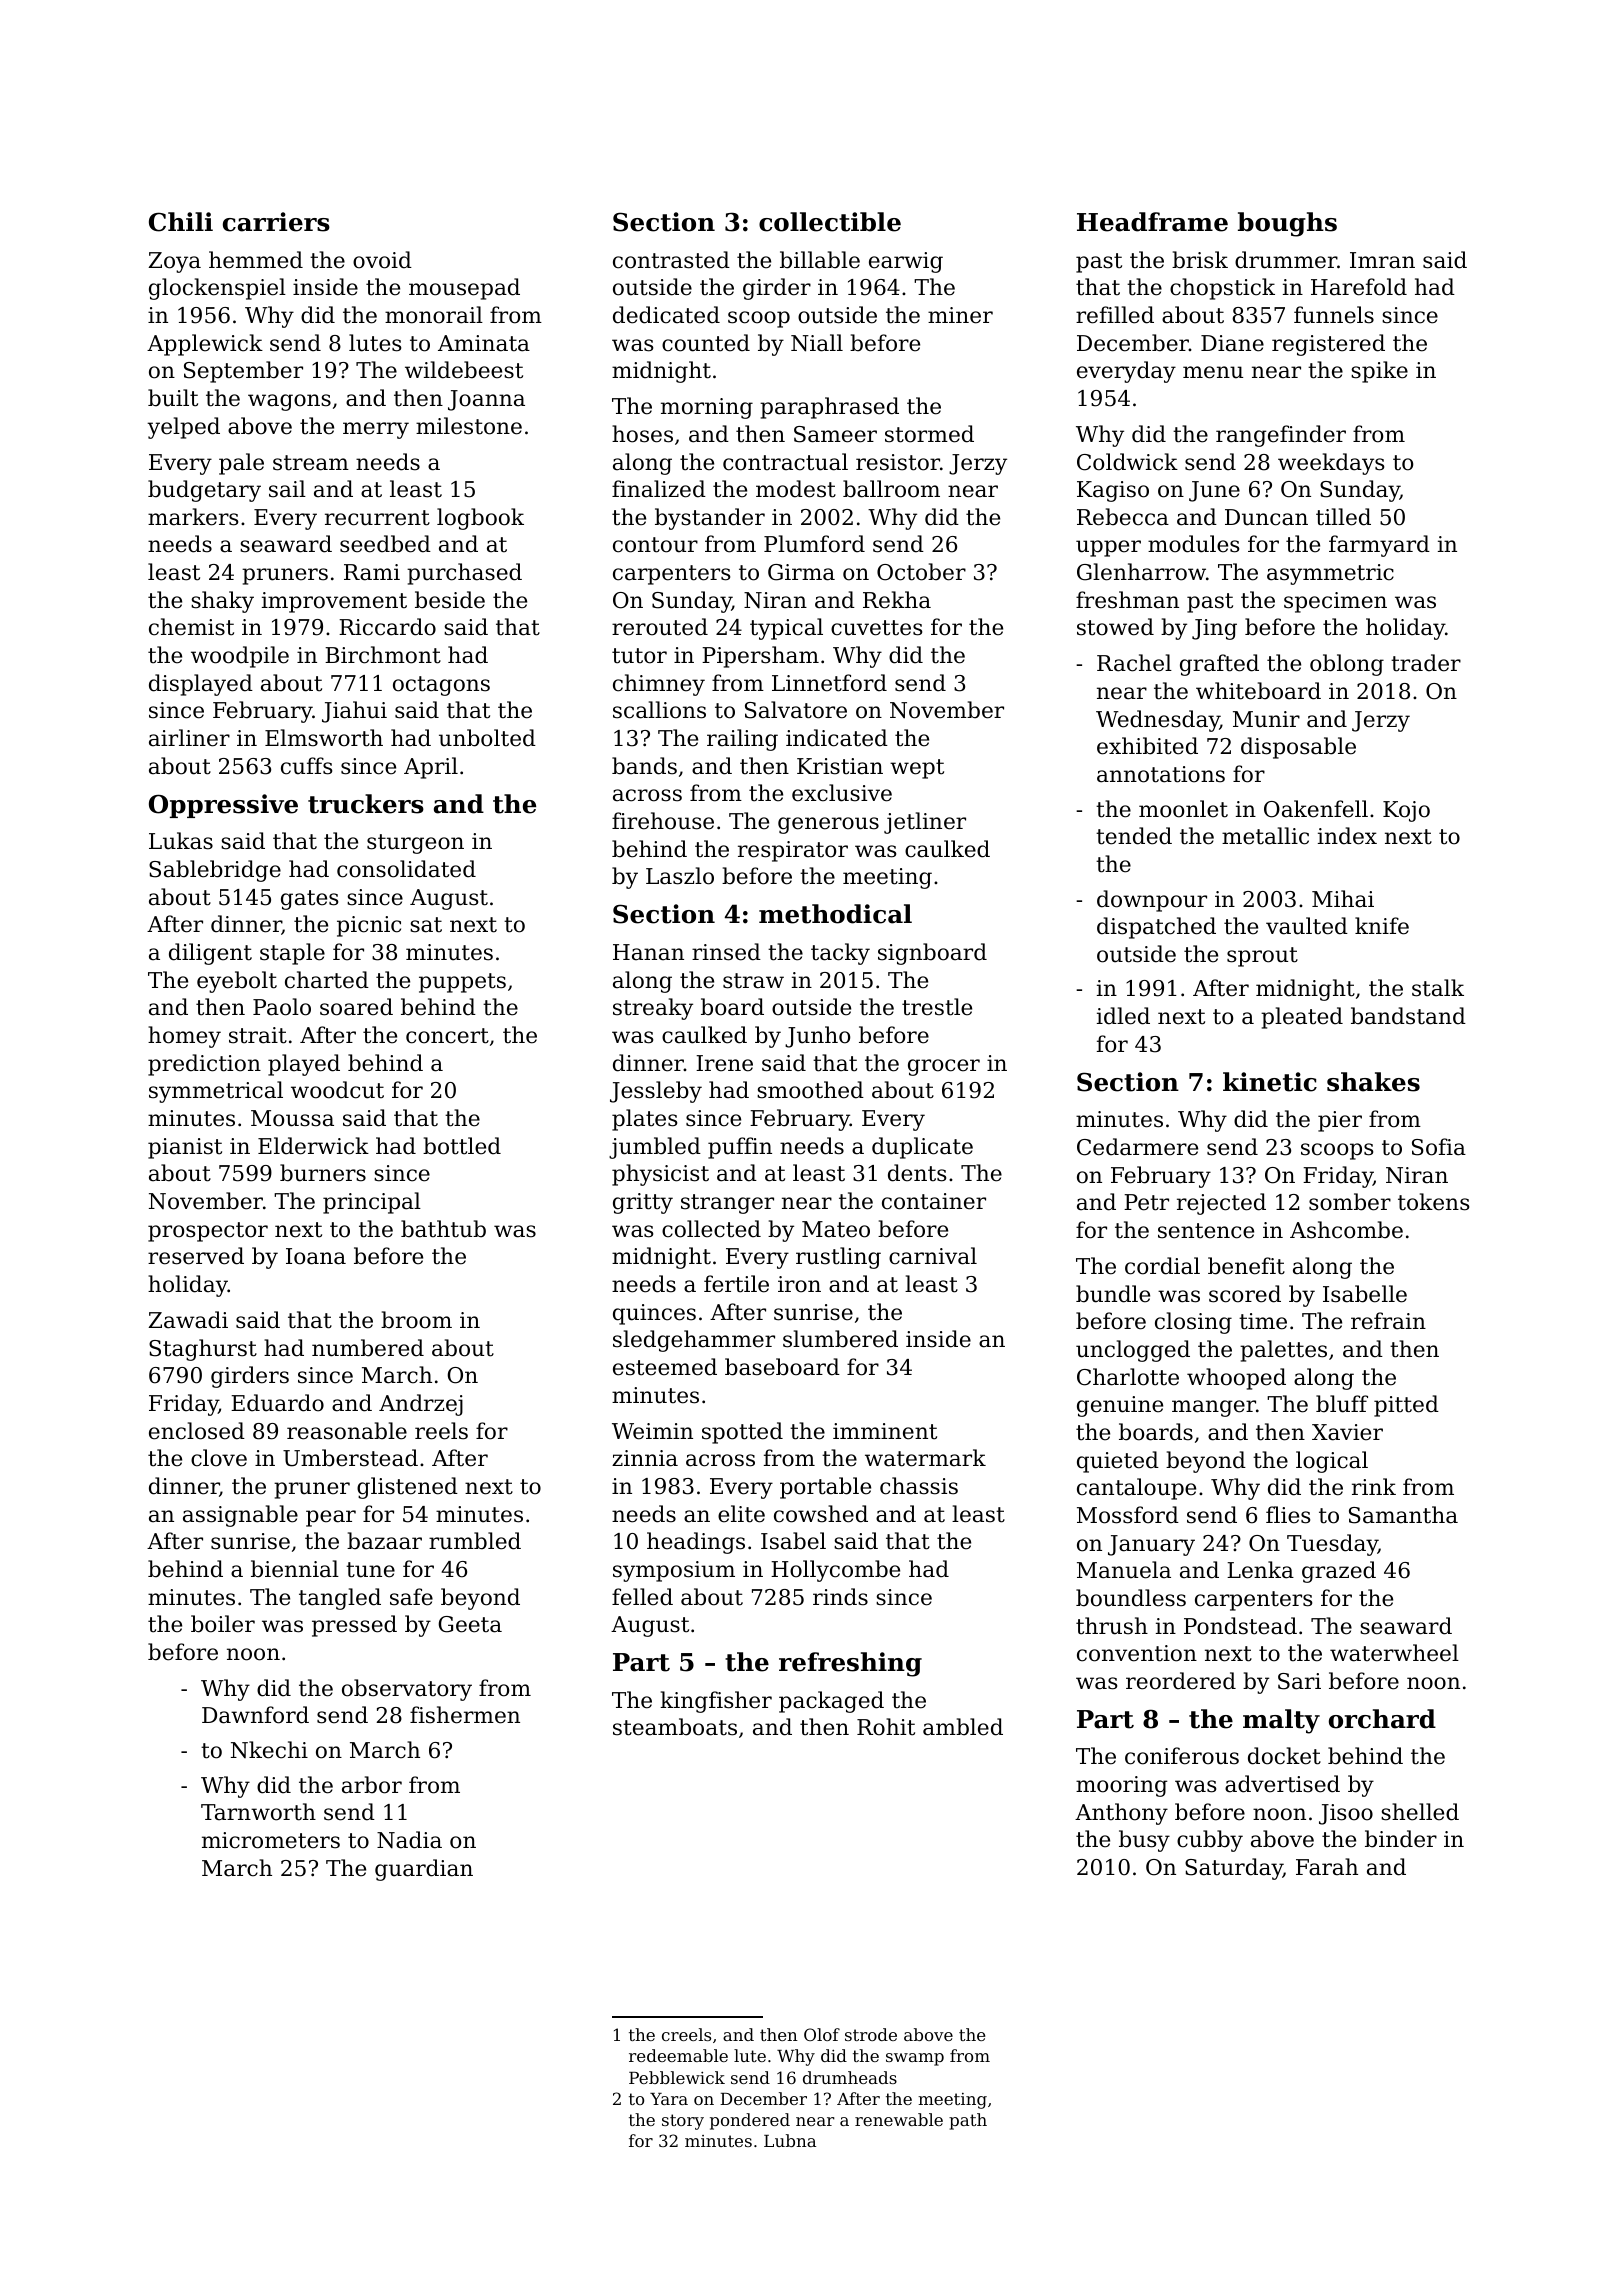 Image resolution: width=1620 pixels, height=2292 pixels. What do you see at coordinates (968, 2121) in the screenshot?
I see `path` at bounding box center [968, 2121].
